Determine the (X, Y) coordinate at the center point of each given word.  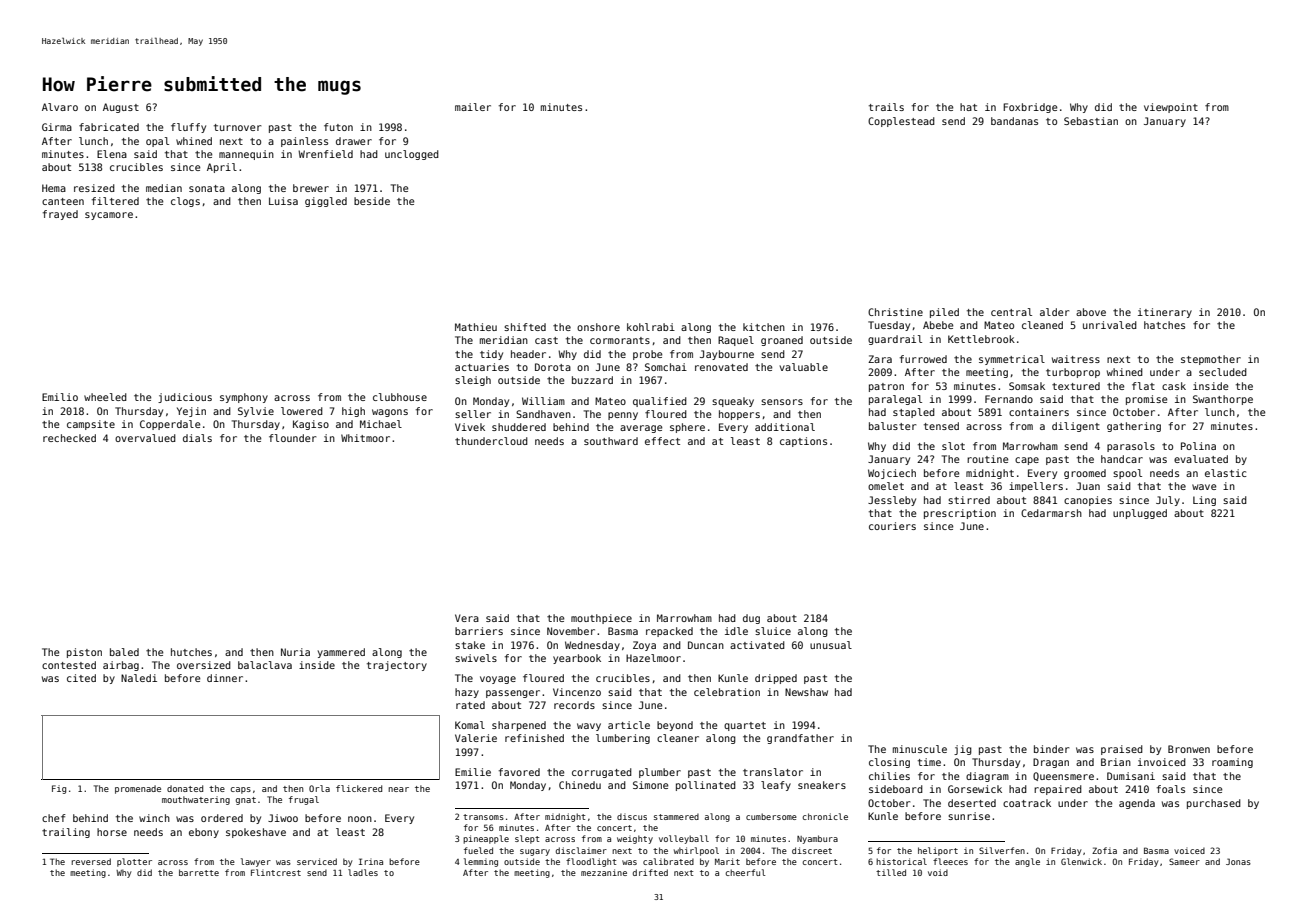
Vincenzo (577, 692)
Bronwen (1189, 749)
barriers (479, 631)
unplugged (1140, 514)
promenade (138, 789)
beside (372, 201)
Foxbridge (1030, 108)
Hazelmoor (653, 658)
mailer (473, 107)
